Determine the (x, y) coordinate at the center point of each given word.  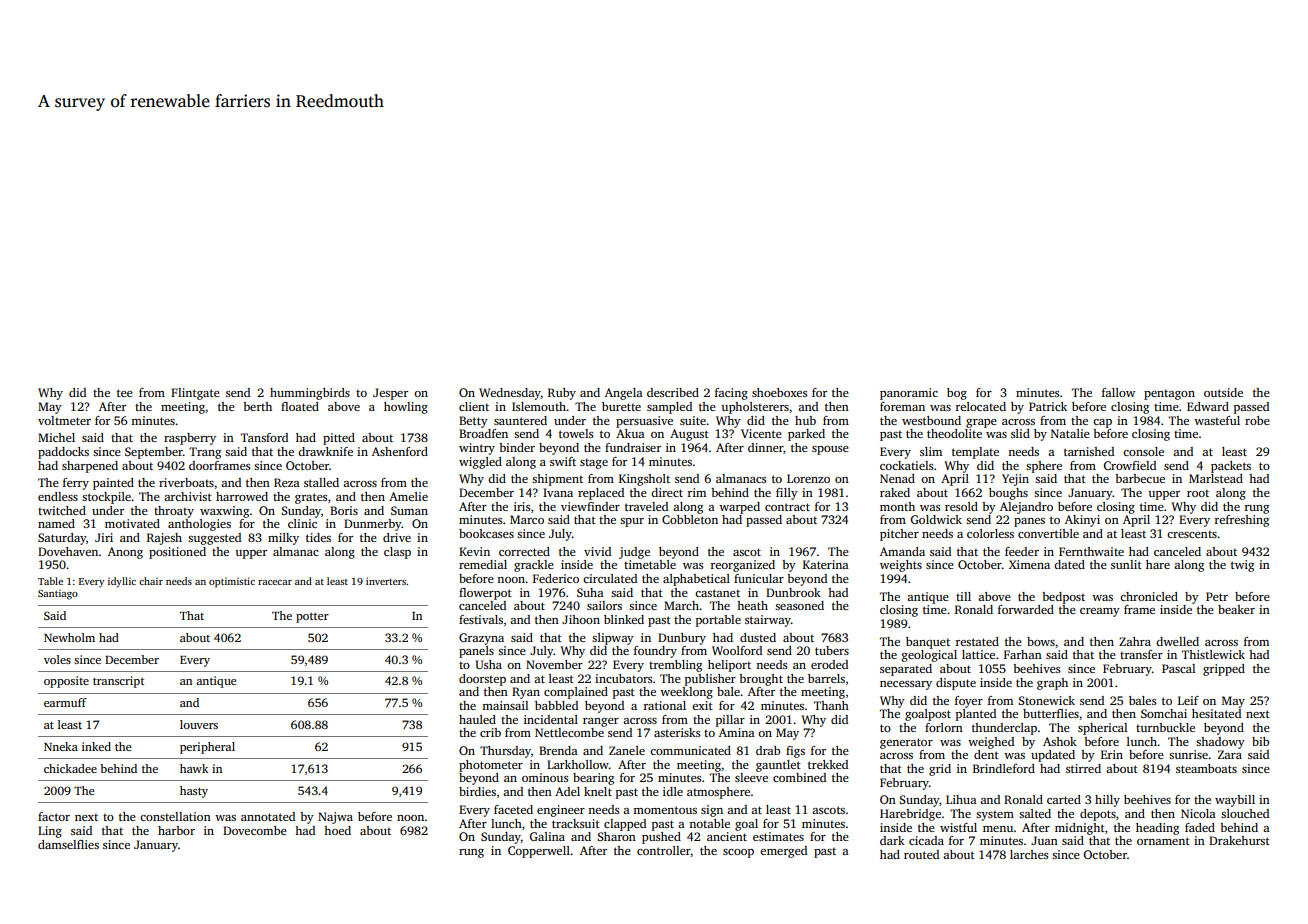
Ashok (1060, 741)
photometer (491, 766)
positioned (177, 553)
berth (257, 406)
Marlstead (1216, 478)
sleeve (751, 777)
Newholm (69, 637)
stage (594, 464)
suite (693, 420)
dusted (758, 637)
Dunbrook (793, 592)
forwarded (1026, 609)
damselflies (68, 844)
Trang (205, 453)
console (1143, 451)
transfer (1141, 654)
